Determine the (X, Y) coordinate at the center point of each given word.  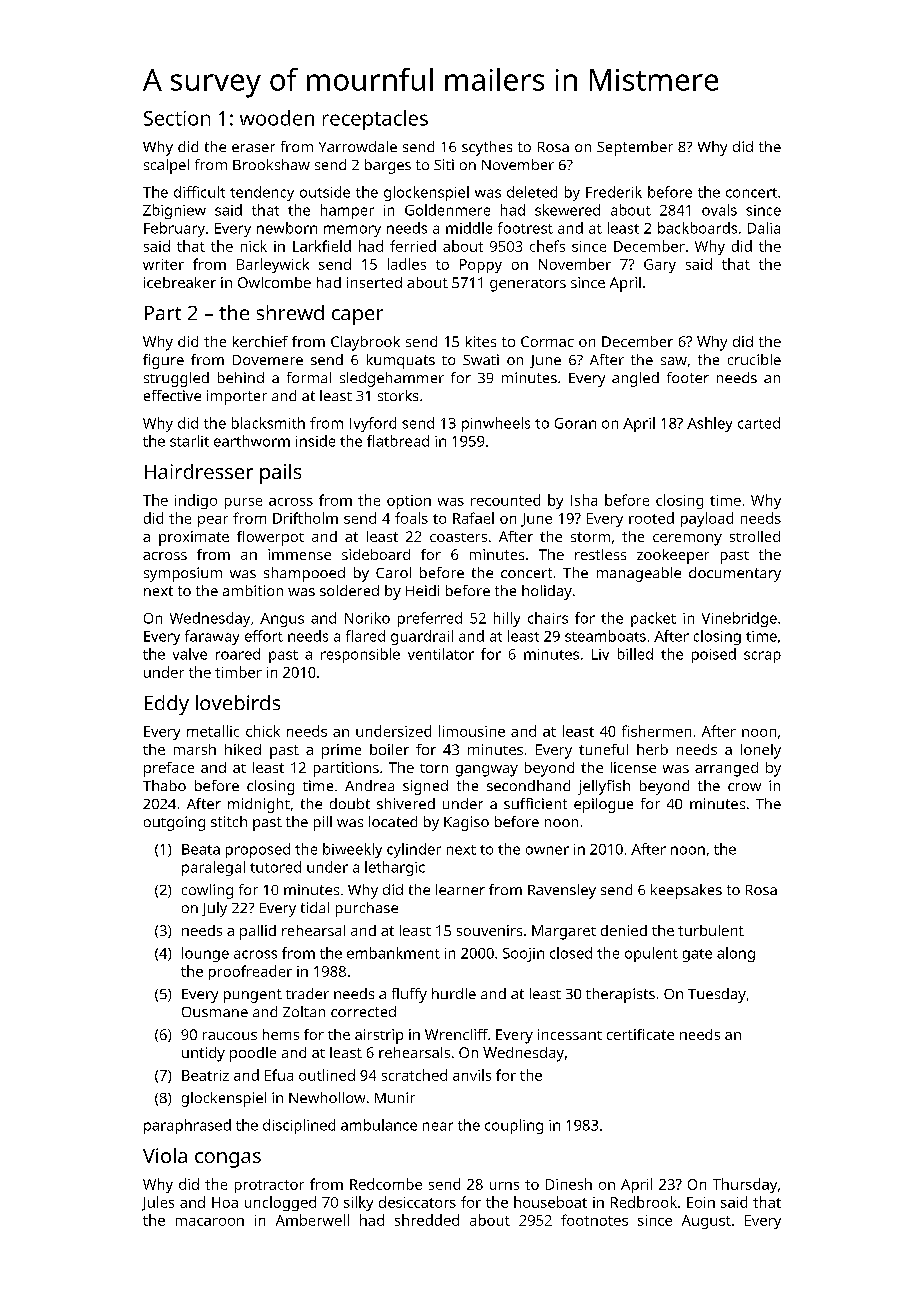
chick (263, 731)
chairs (548, 618)
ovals (719, 210)
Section (177, 118)
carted (759, 423)
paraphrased (187, 1126)
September (635, 148)
